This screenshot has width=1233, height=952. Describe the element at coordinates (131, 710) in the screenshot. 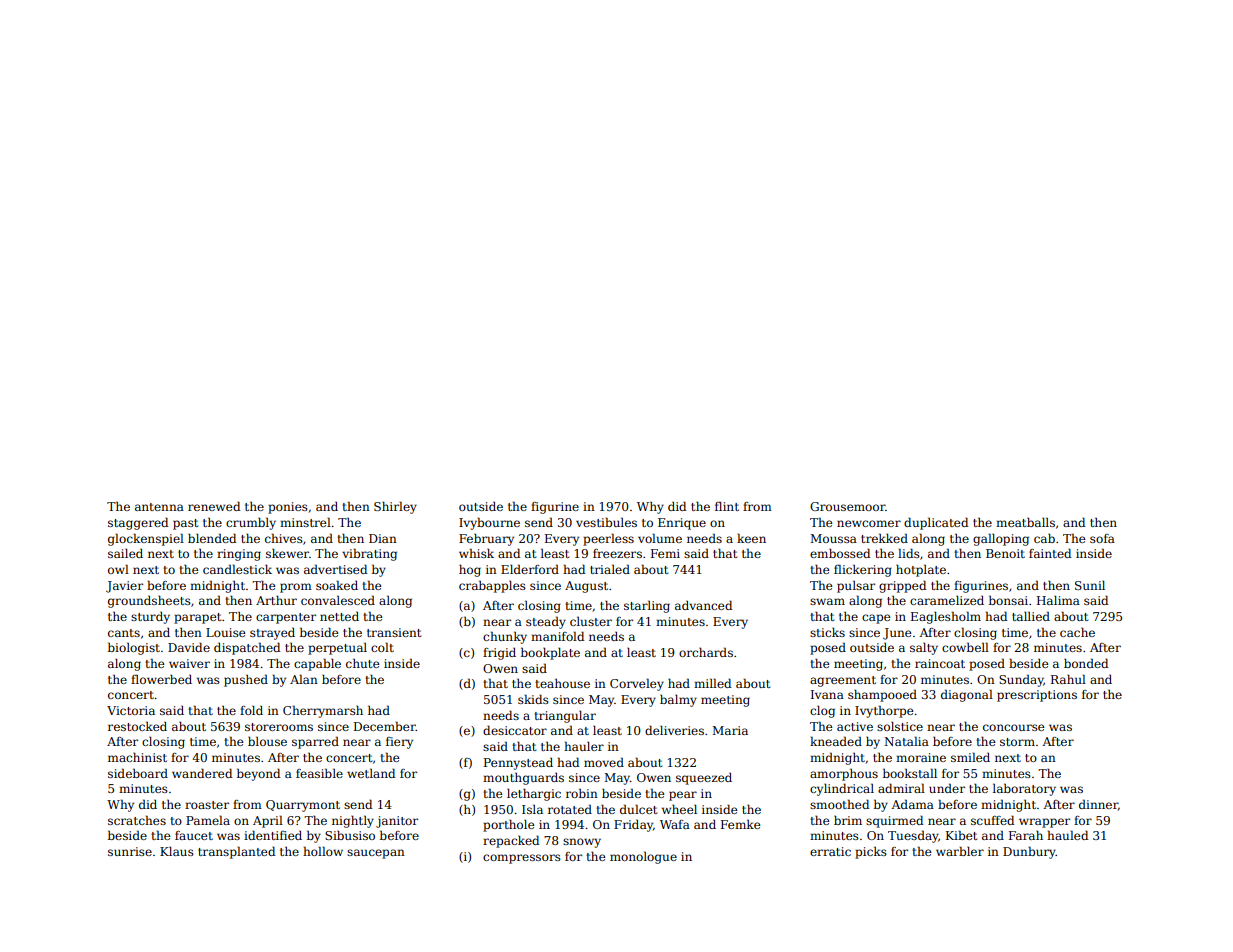

I see `Victoria` at that location.
